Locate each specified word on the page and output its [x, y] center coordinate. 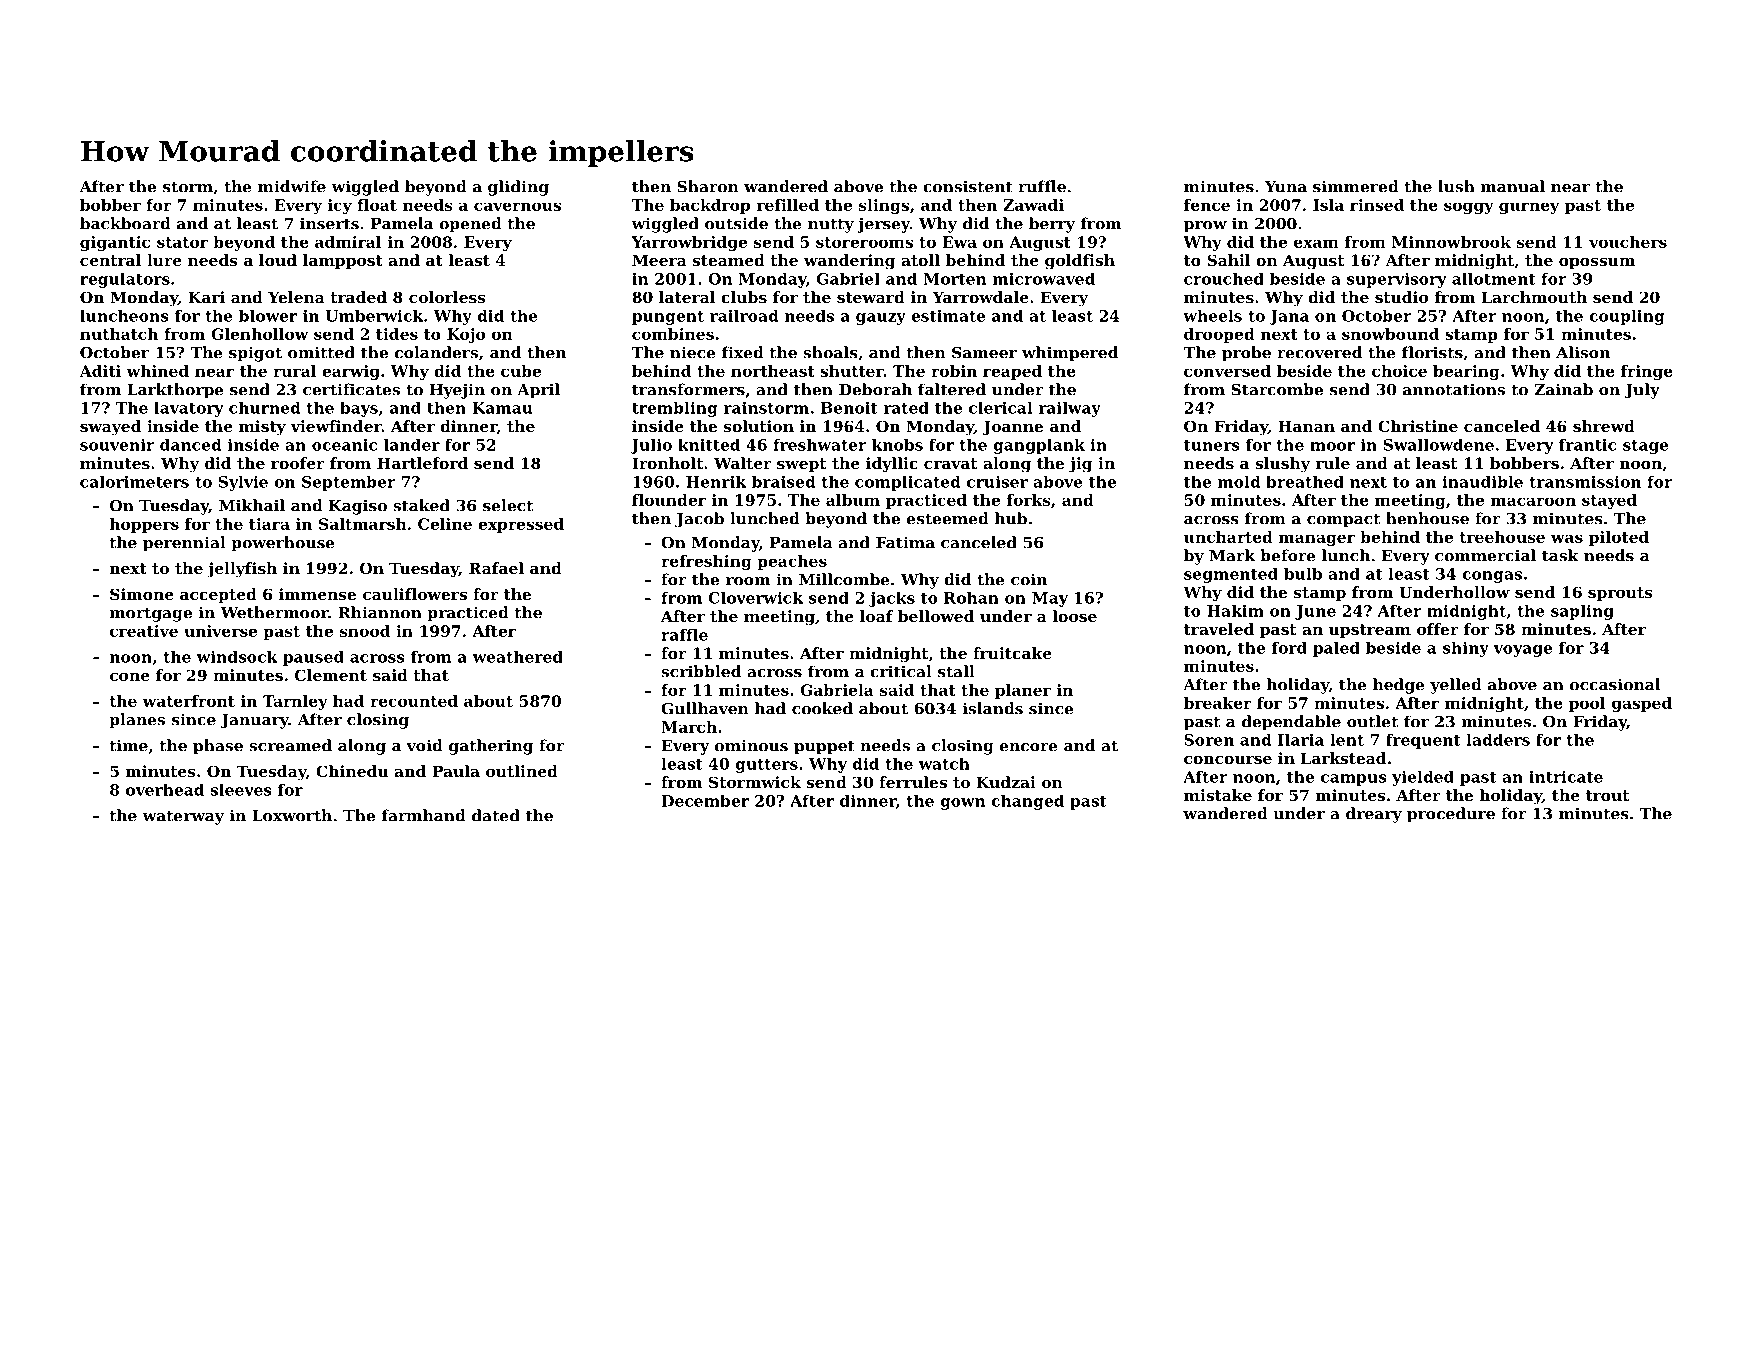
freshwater [820, 445]
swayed [110, 428]
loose [1075, 616]
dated [496, 815]
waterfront [189, 701]
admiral [348, 242]
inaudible [1482, 481]
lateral [687, 297]
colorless [447, 297]
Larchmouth [1534, 297]
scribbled [701, 671]
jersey [883, 225]
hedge [1399, 686]
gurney [1529, 208]
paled [1336, 649]
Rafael [496, 568]
